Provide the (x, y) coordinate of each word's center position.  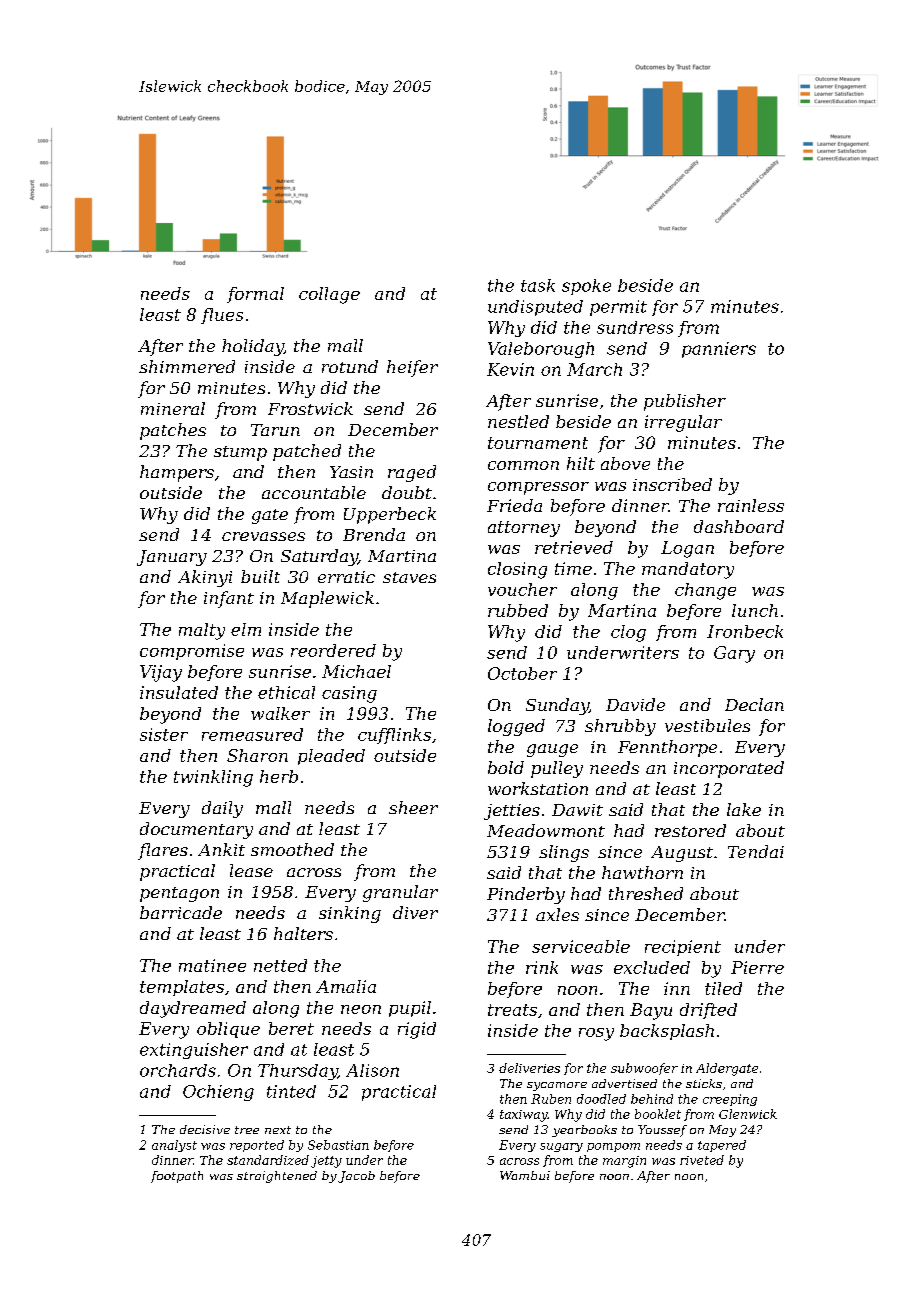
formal (255, 295)
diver (415, 912)
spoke (586, 287)
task (538, 285)
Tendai (756, 851)
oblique (228, 1030)
